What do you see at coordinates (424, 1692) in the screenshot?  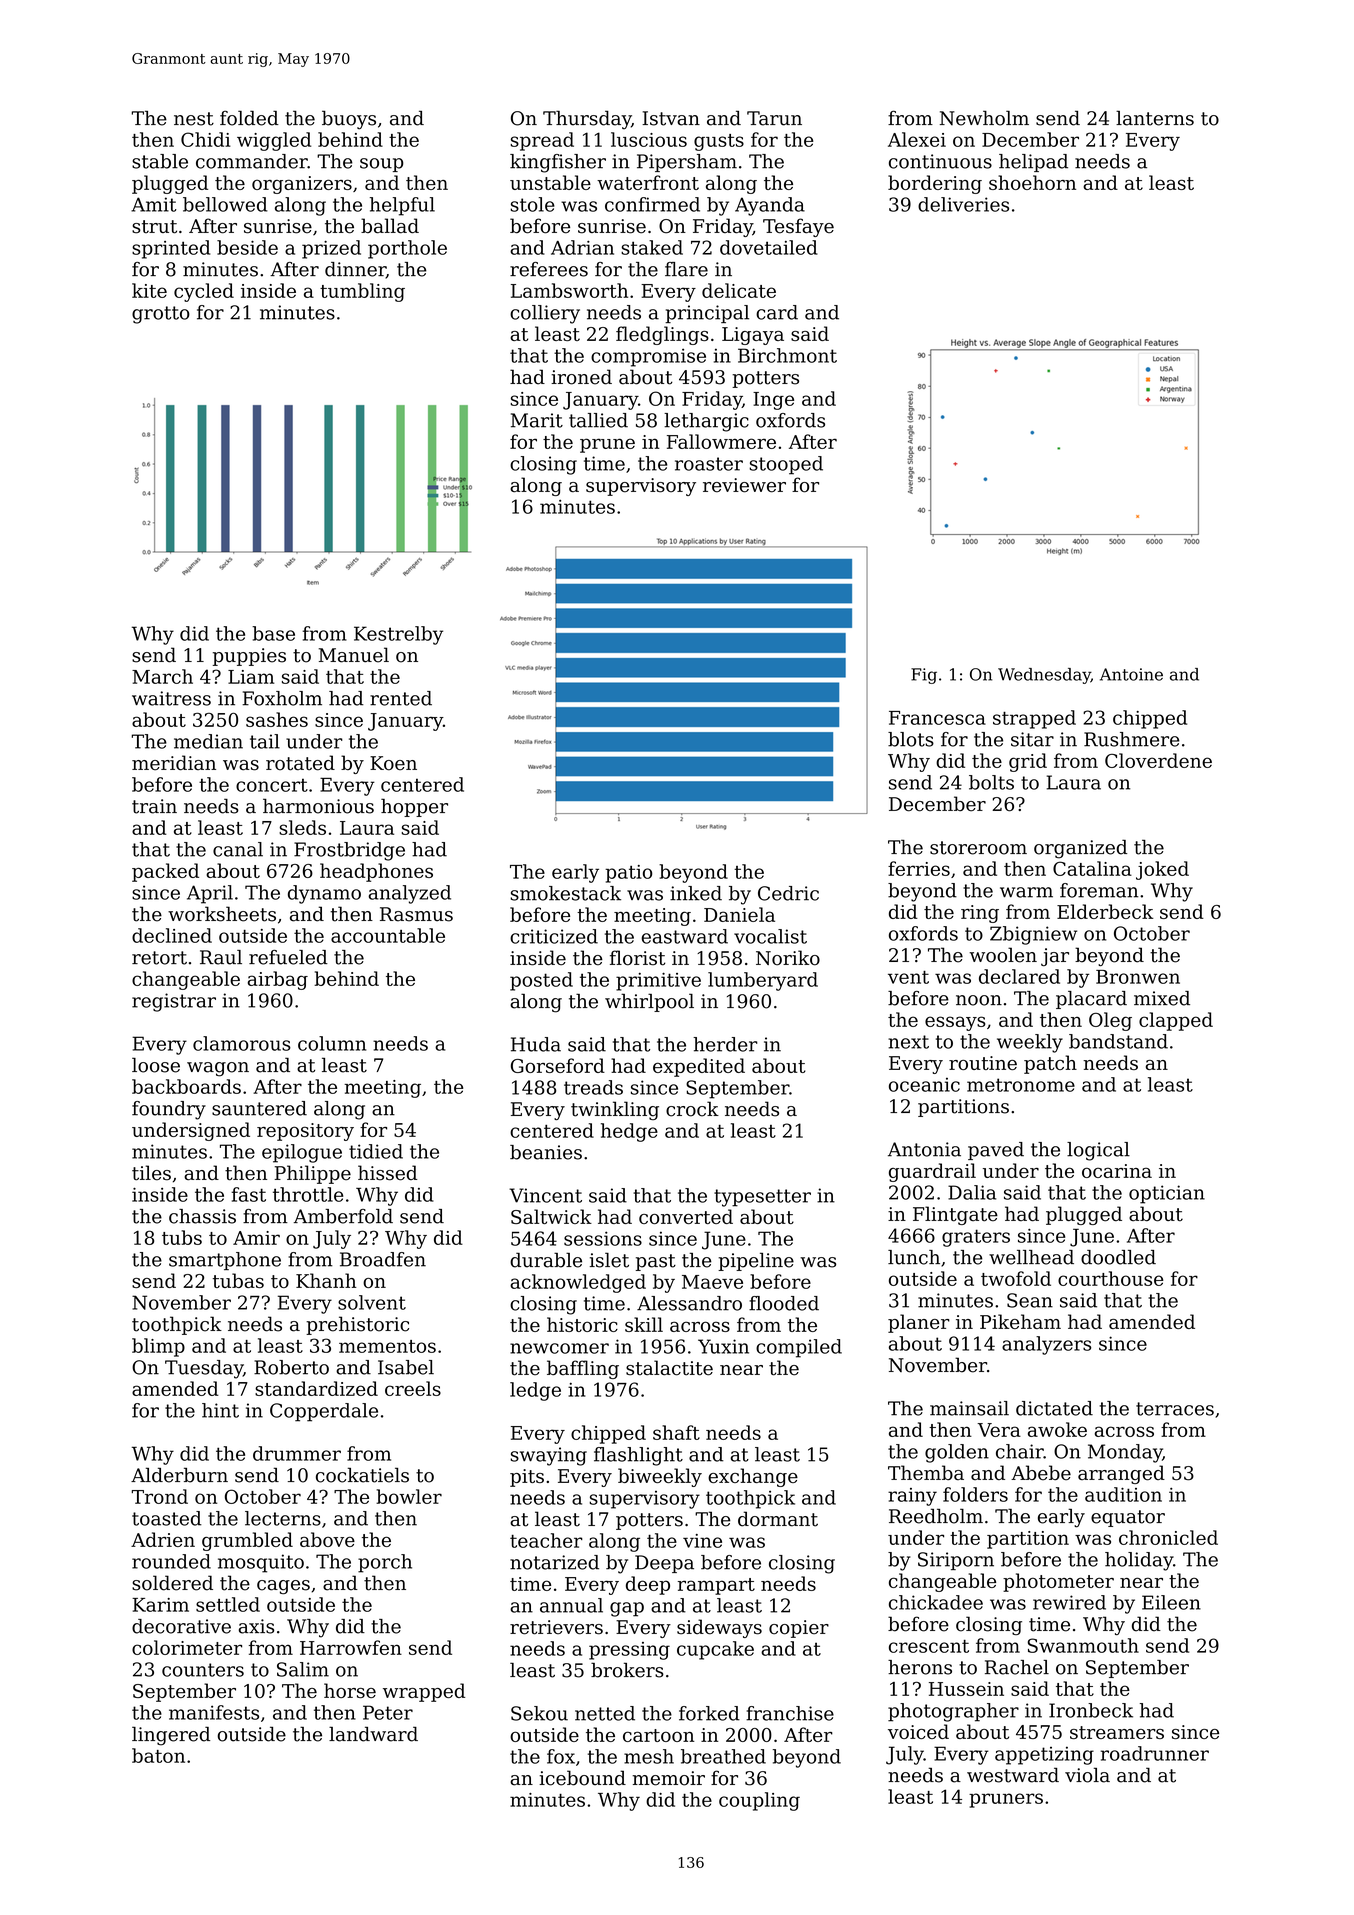 I see `wrapped` at bounding box center [424, 1692].
